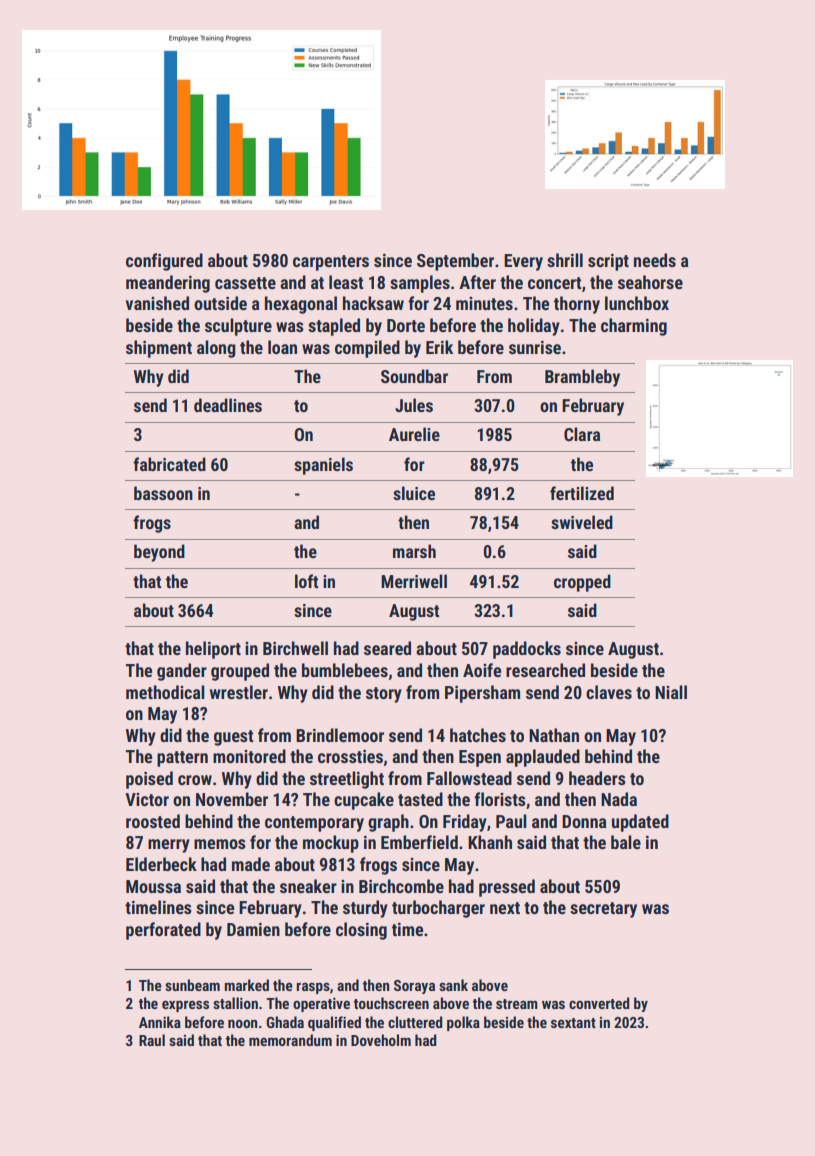 This page has width=815, height=1156. What do you see at coordinates (331, 263) in the page?
I see `carpenters` at bounding box center [331, 263].
